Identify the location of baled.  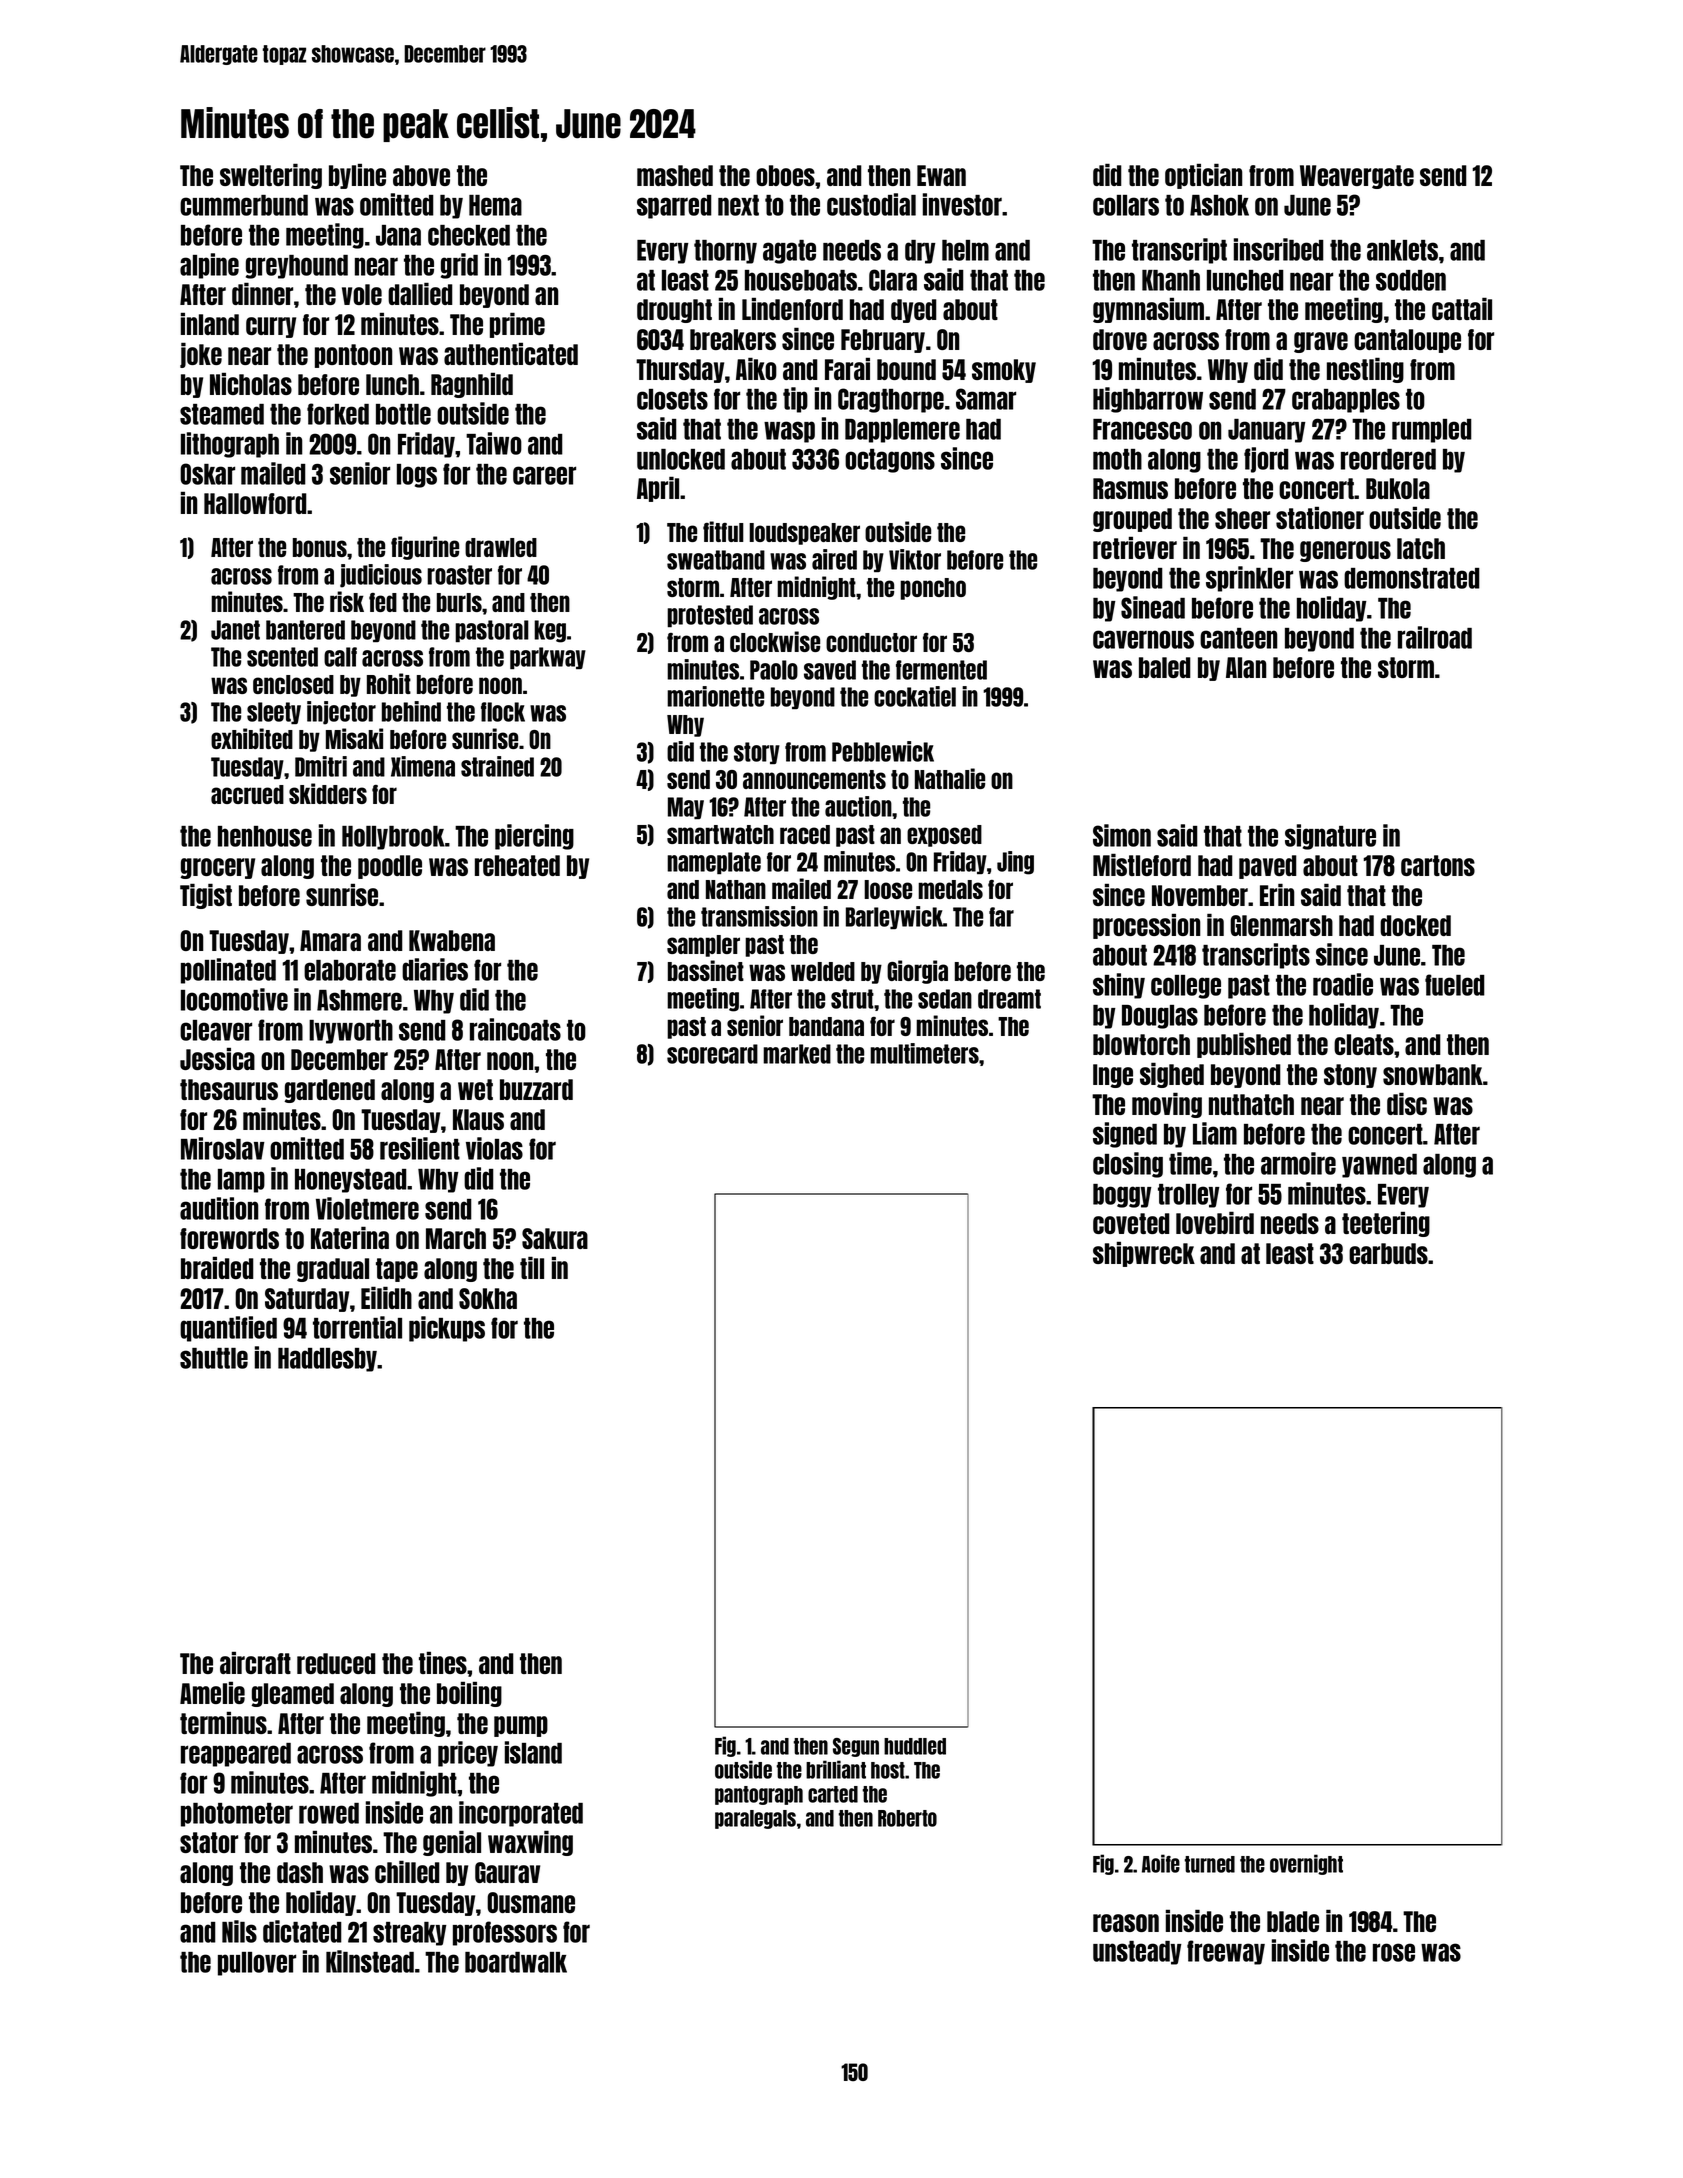
(1165, 667).
